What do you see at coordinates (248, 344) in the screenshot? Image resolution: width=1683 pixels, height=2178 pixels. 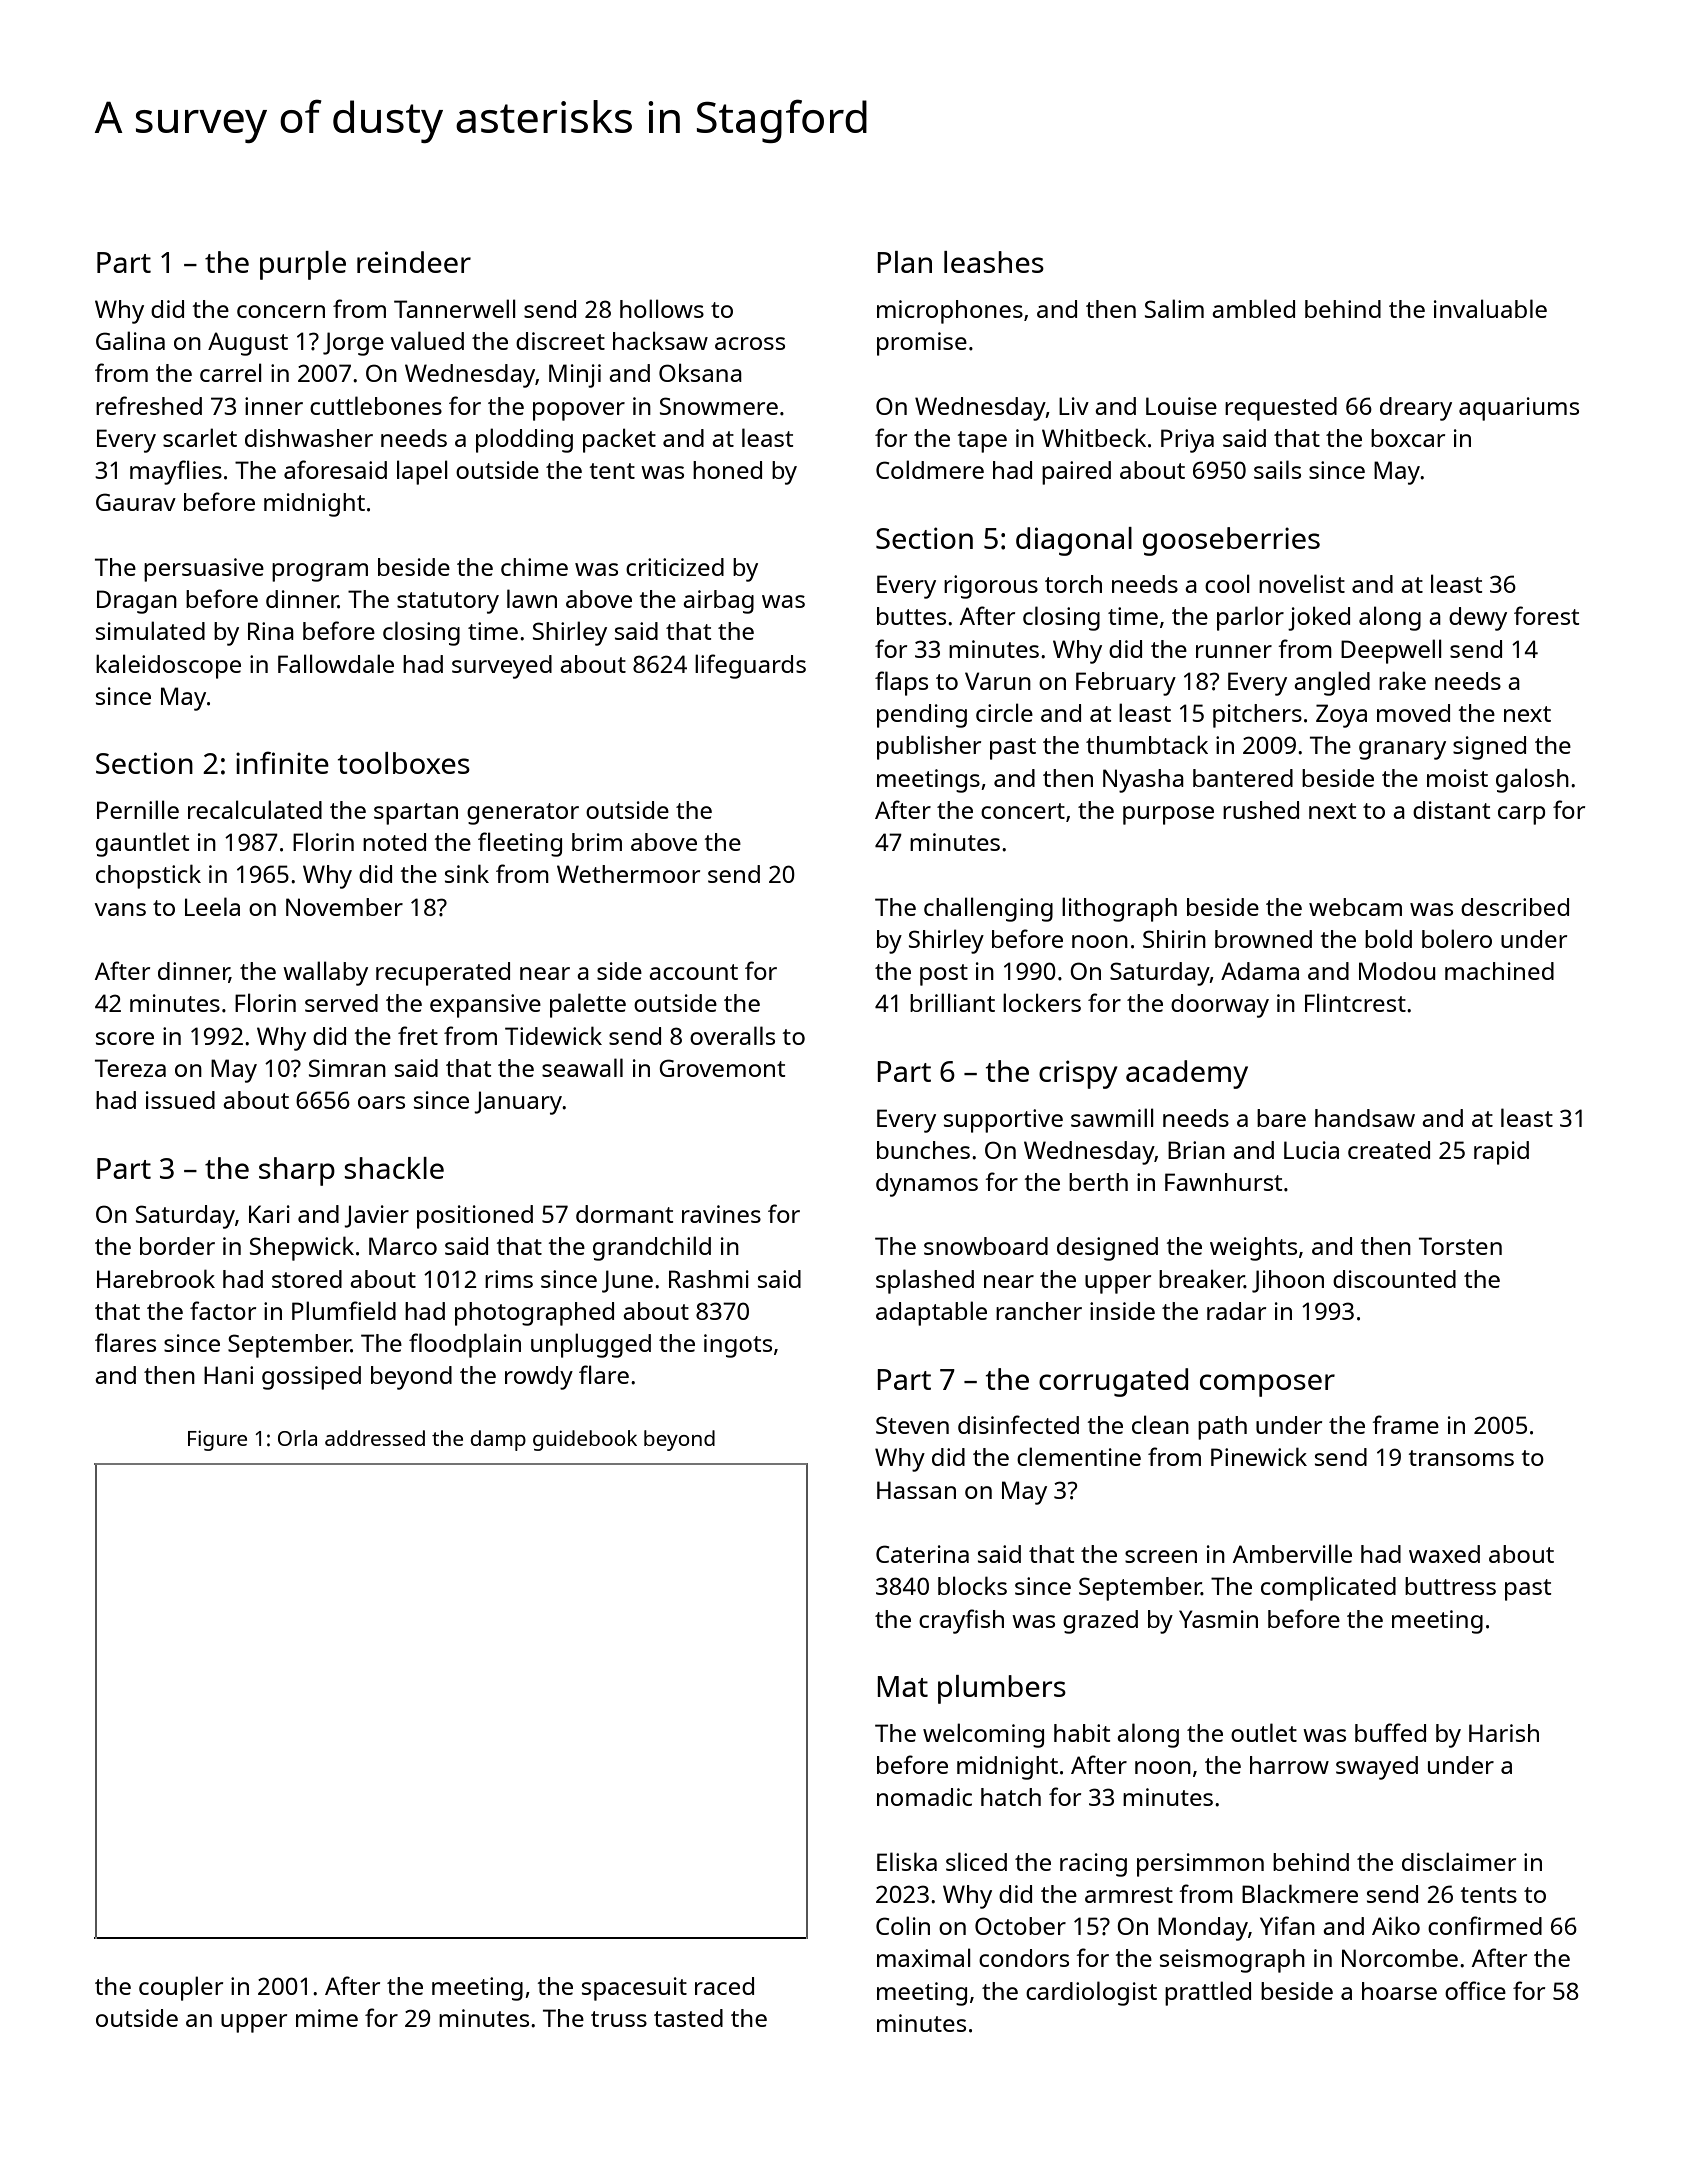 I see `August` at bounding box center [248, 344].
